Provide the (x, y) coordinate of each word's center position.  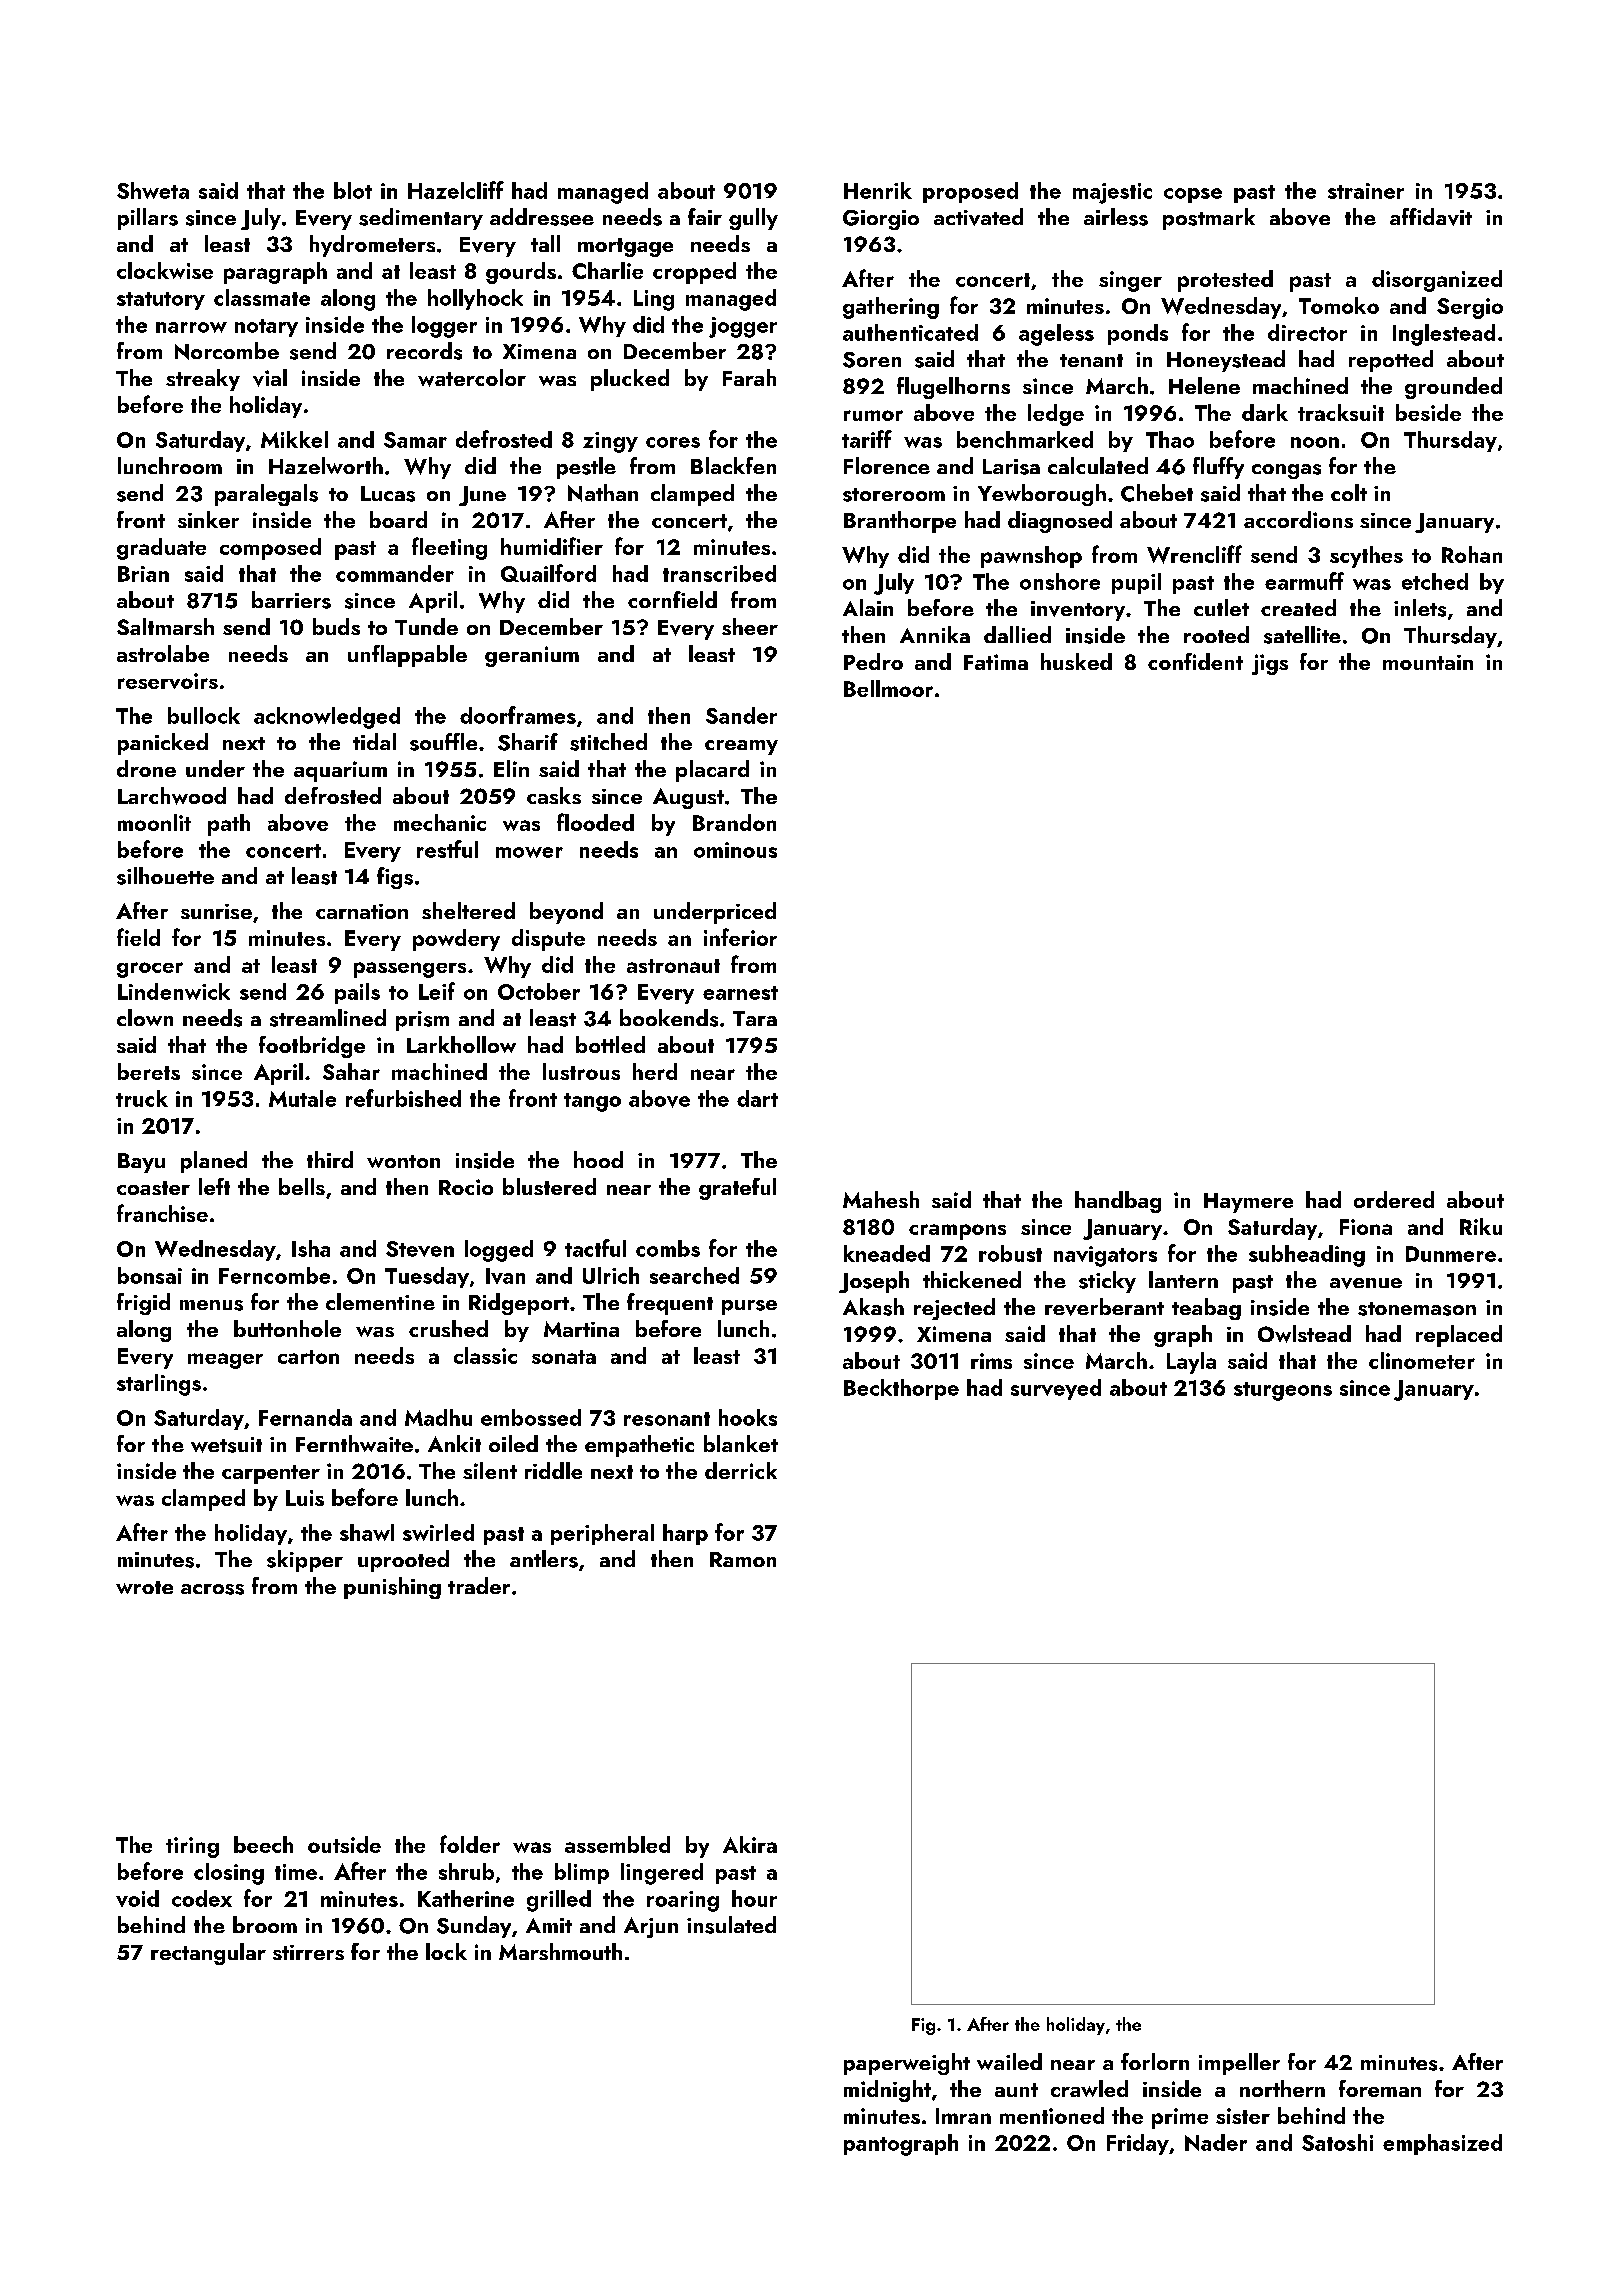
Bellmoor (888, 688)
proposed (970, 192)
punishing (392, 1588)
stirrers (308, 1952)
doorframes (518, 715)
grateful (737, 1189)
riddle (553, 1470)
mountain (1428, 662)
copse (1193, 195)
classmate (262, 297)
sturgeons (1283, 1391)
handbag (1118, 1202)
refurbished (403, 1098)
